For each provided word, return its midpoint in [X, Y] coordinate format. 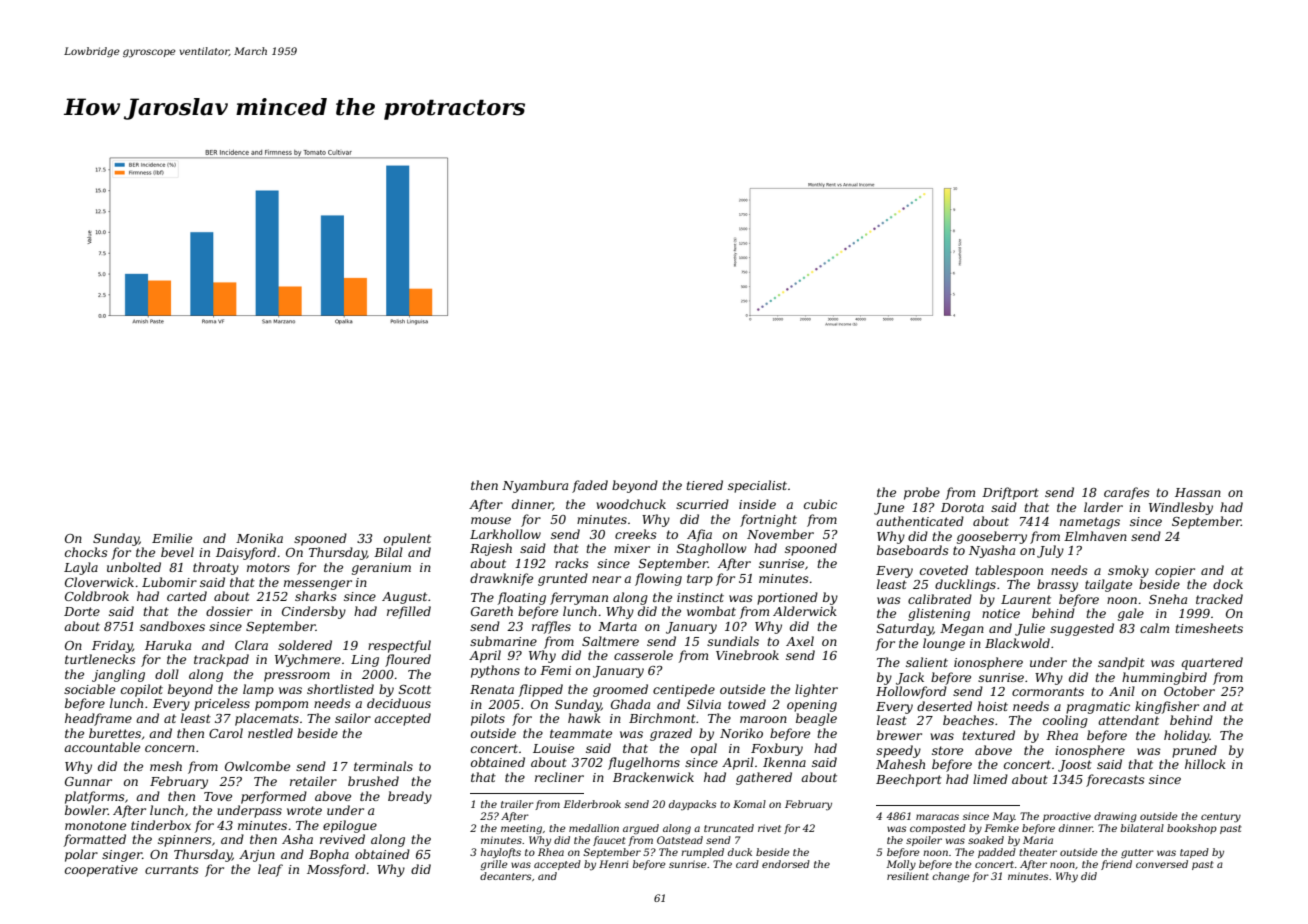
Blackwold [1017, 643]
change [950, 877]
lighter [816, 690]
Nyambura [535, 486]
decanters [505, 876]
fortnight [768, 520]
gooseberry [992, 537]
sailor [353, 718]
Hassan [1198, 492]
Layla [81, 568]
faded [590, 486]
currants [172, 869]
